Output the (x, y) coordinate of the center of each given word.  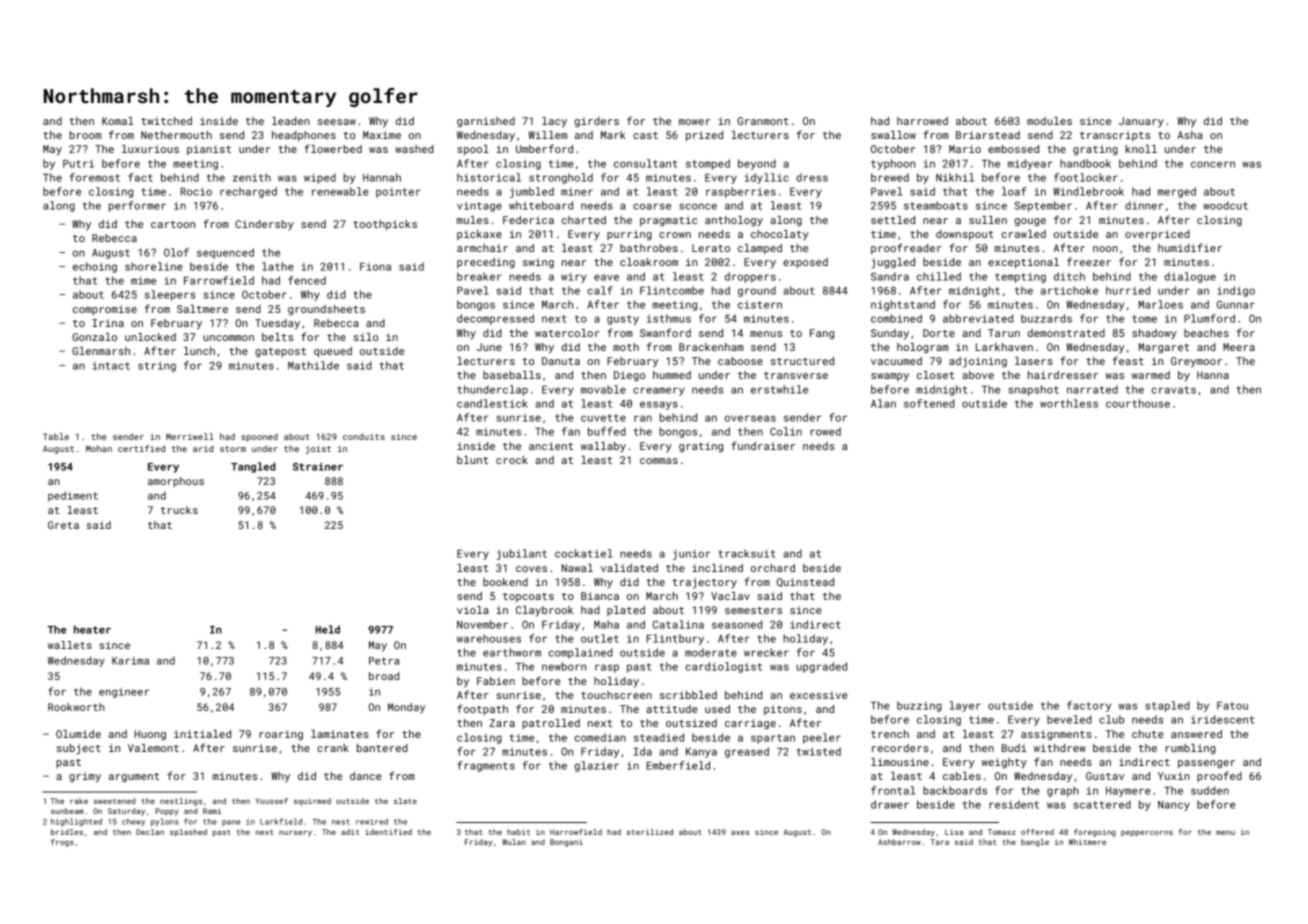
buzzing (919, 706)
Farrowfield (219, 280)
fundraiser (763, 445)
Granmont (763, 121)
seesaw (337, 122)
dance (366, 776)
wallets (70, 645)
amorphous (176, 482)
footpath (482, 709)
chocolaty (779, 235)
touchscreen (616, 695)
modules (1049, 121)
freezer (1089, 261)
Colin (786, 431)
